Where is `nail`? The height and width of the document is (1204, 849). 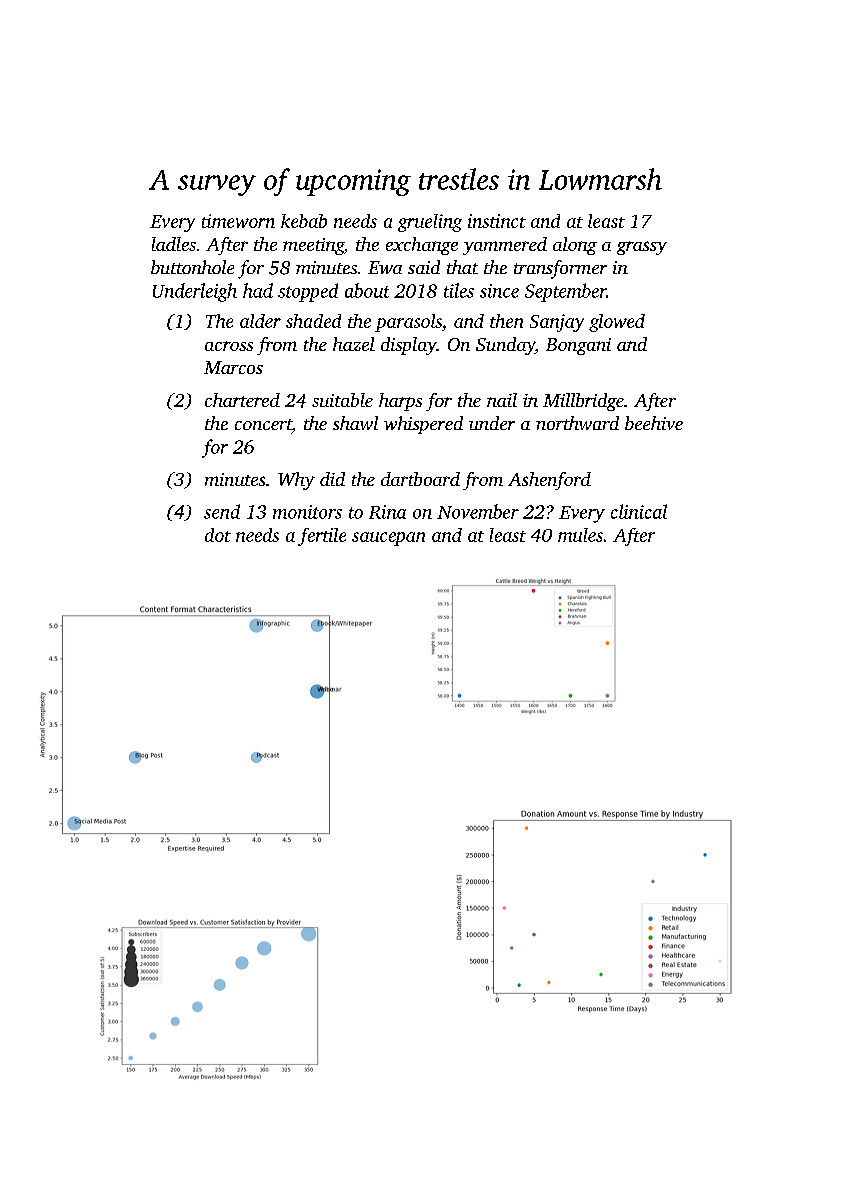
nail is located at coordinates (502, 400).
